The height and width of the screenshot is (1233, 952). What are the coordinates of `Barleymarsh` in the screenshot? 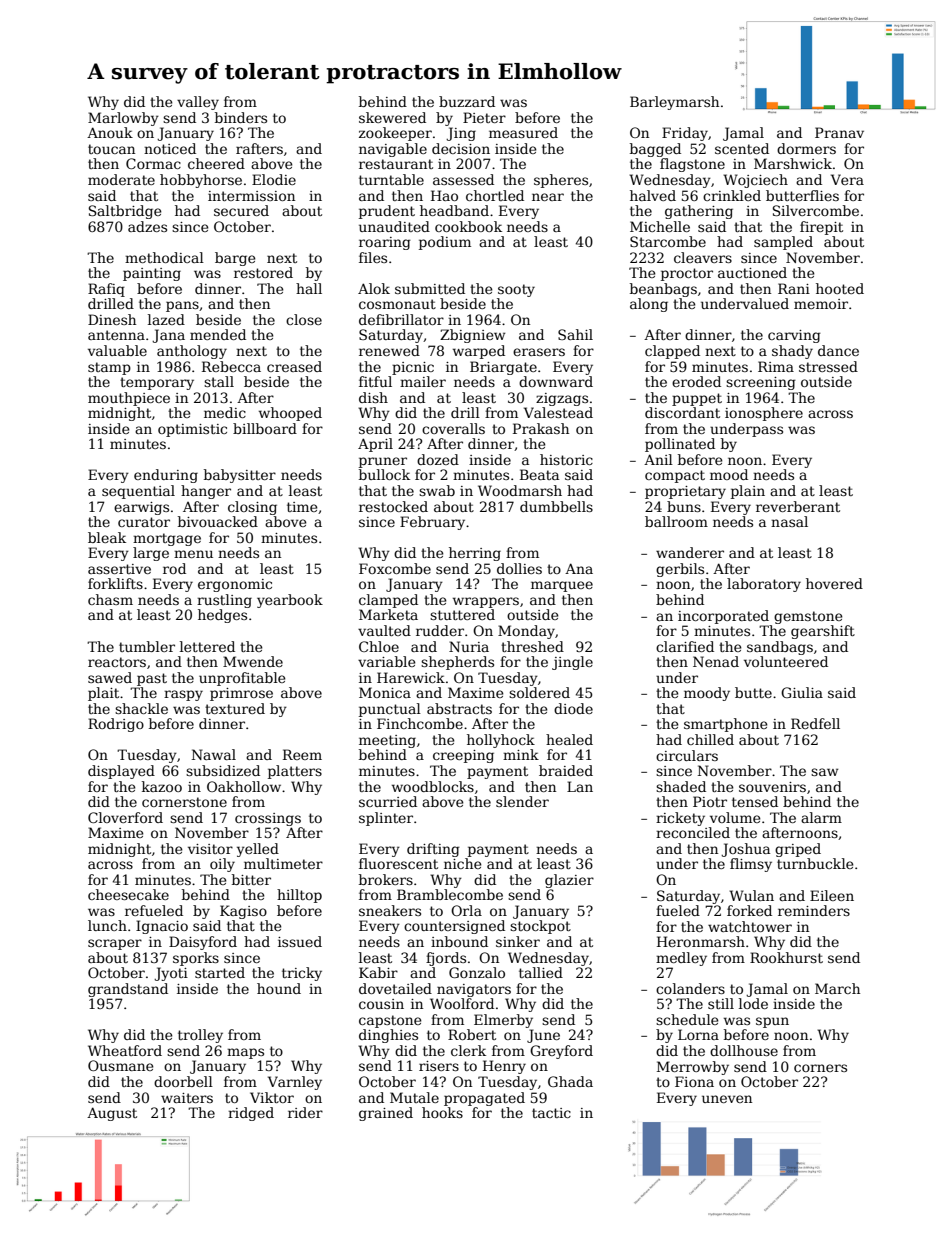 It's located at (674, 103).
